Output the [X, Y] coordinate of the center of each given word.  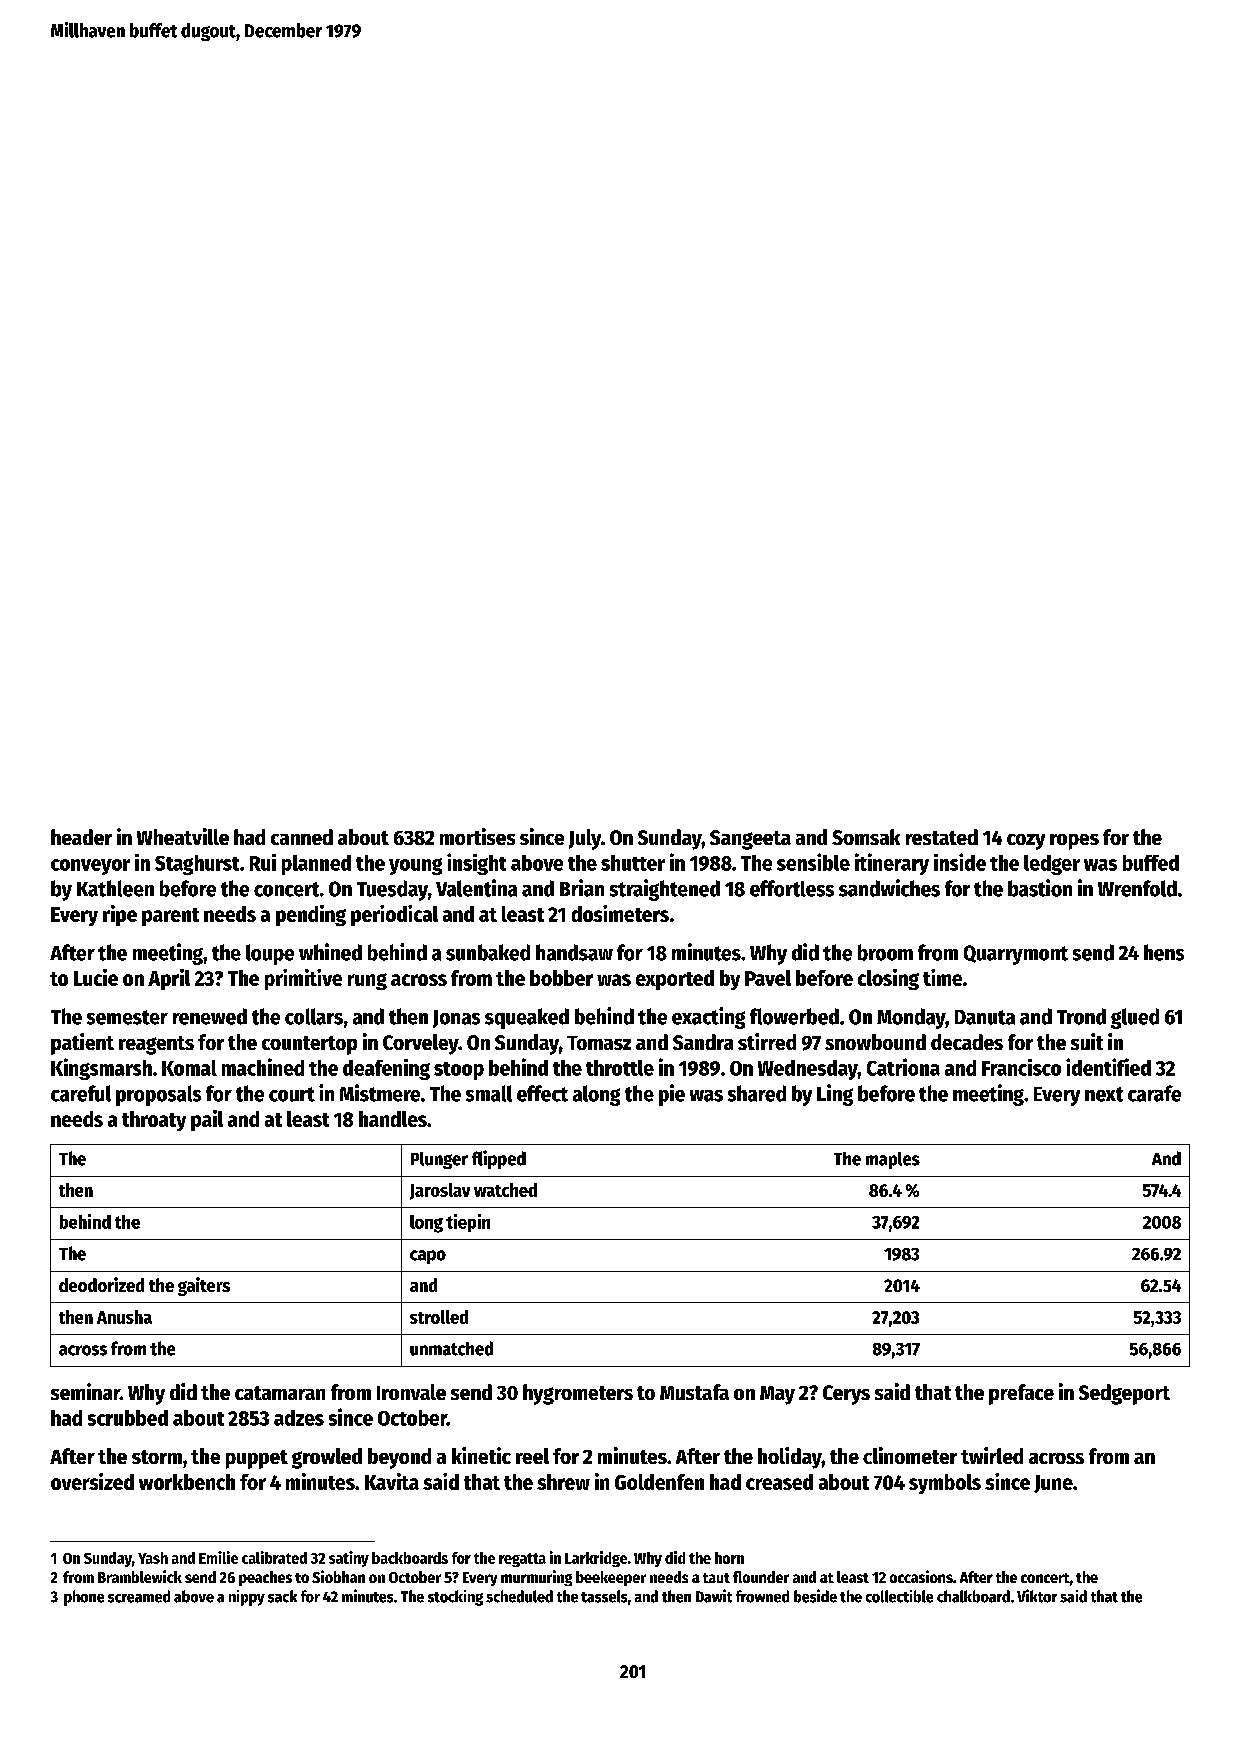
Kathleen [115, 888]
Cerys [846, 1395]
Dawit [714, 1596]
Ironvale [411, 1392]
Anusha [124, 1317]
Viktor [1037, 1596]
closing [888, 979]
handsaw [574, 952]
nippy [247, 1598]
